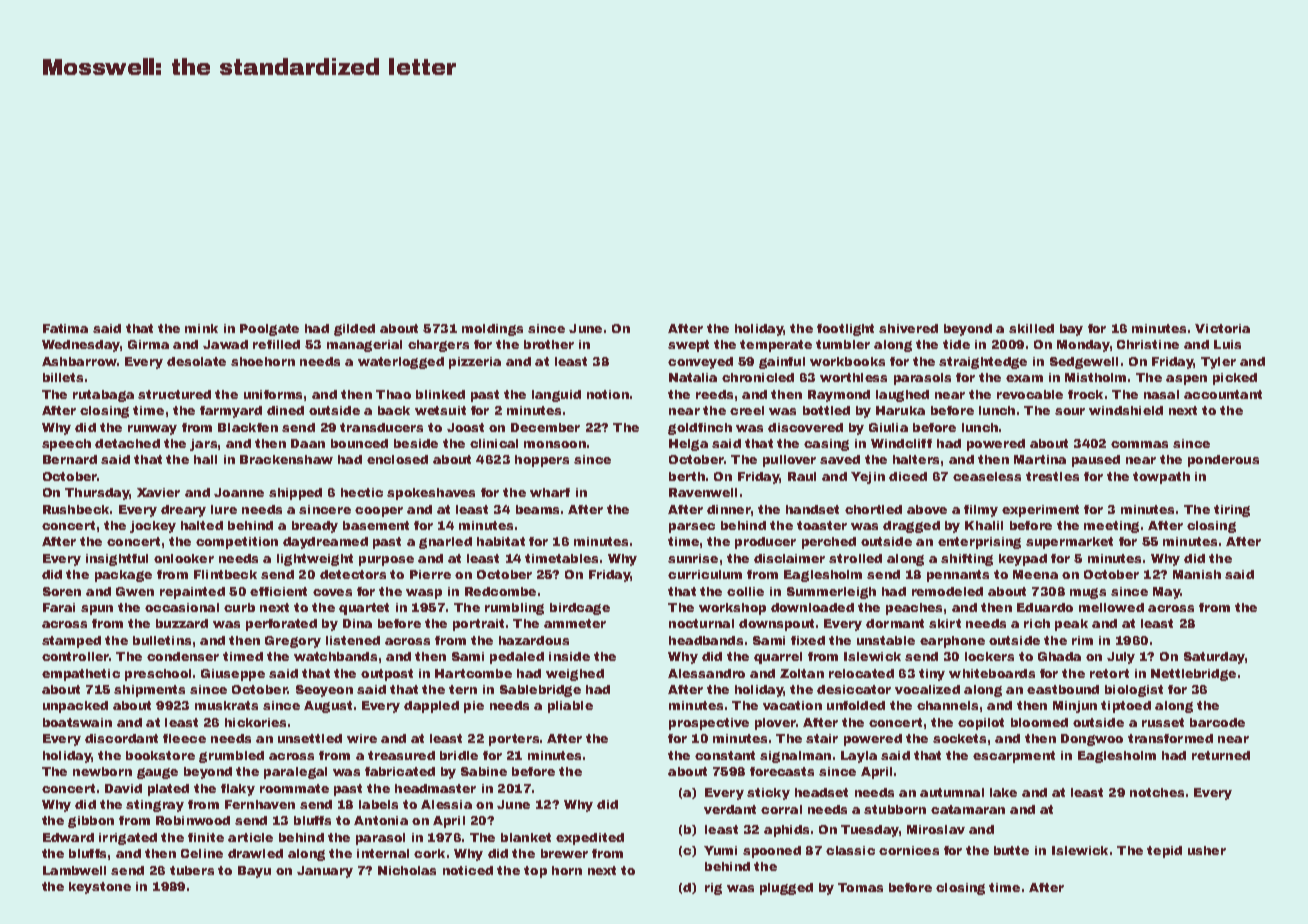 The height and width of the page is (924, 1308). Describe the element at coordinates (688, 346) in the page. I see `swept` at that location.
